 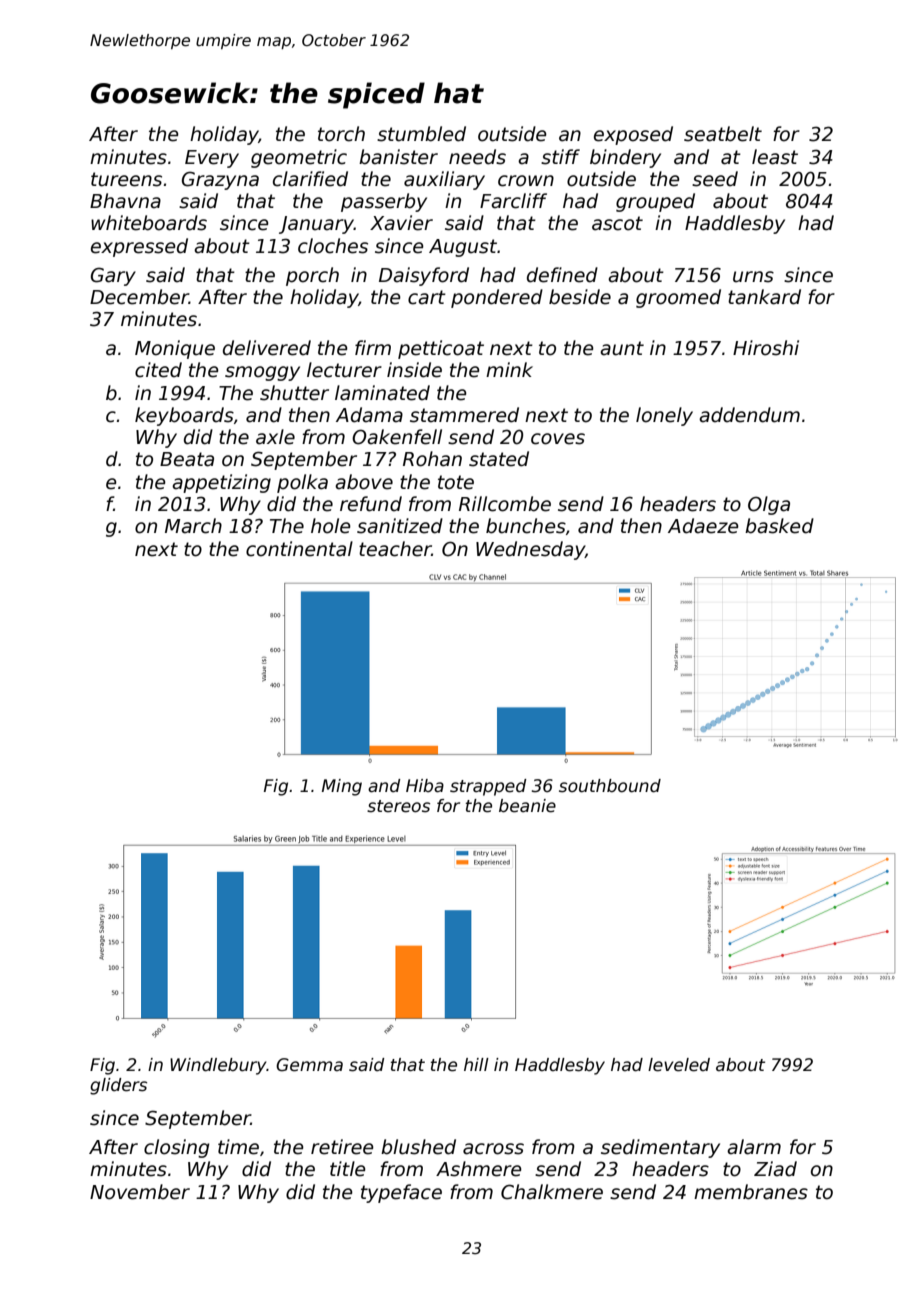 What do you see at coordinates (342, 787) in the screenshot?
I see `Ming` at bounding box center [342, 787].
